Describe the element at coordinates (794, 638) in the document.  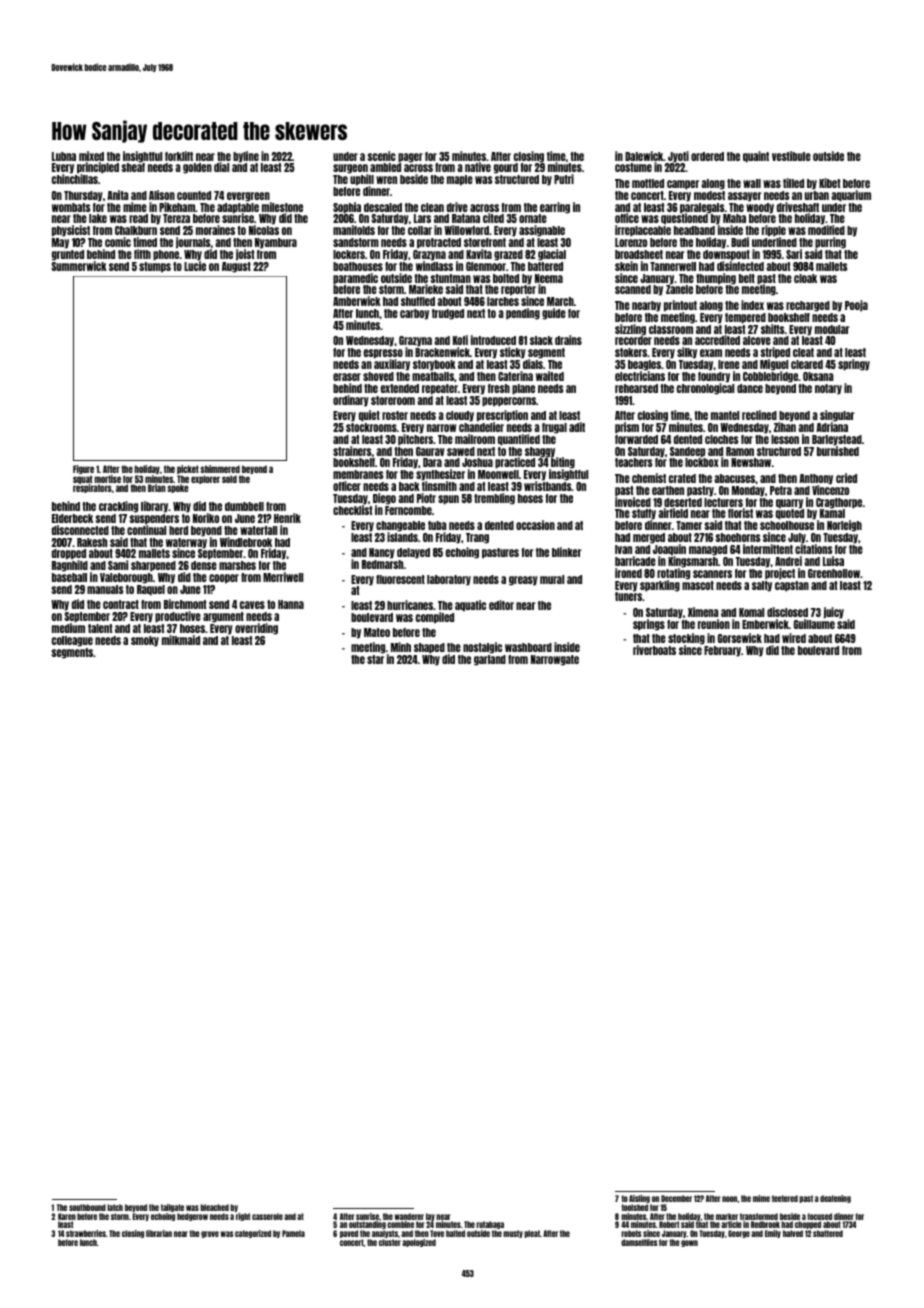
I see `wired` at that location.
